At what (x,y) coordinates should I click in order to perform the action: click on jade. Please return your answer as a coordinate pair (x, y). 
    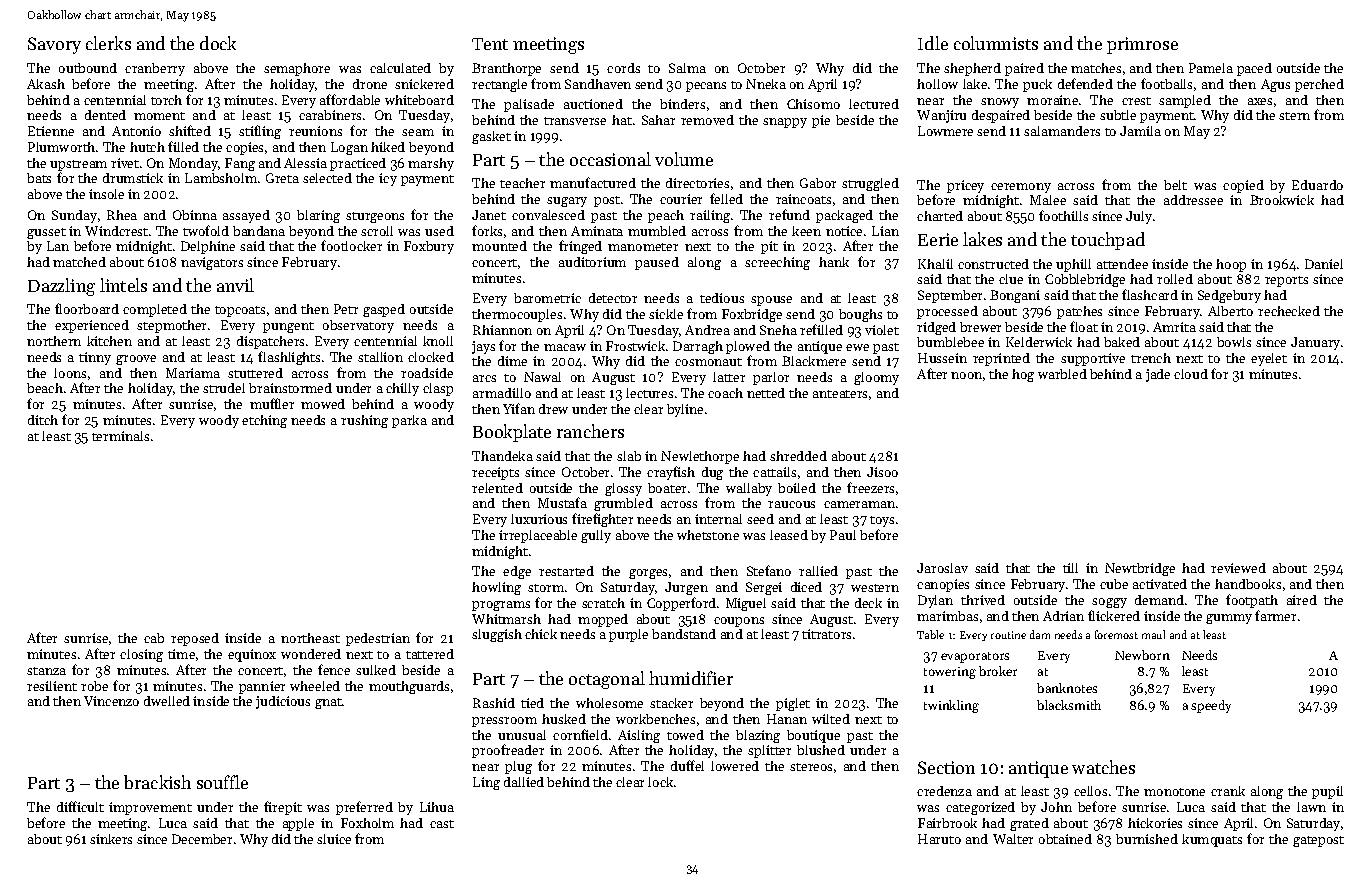
    Looking at the image, I should click on (1158, 375).
